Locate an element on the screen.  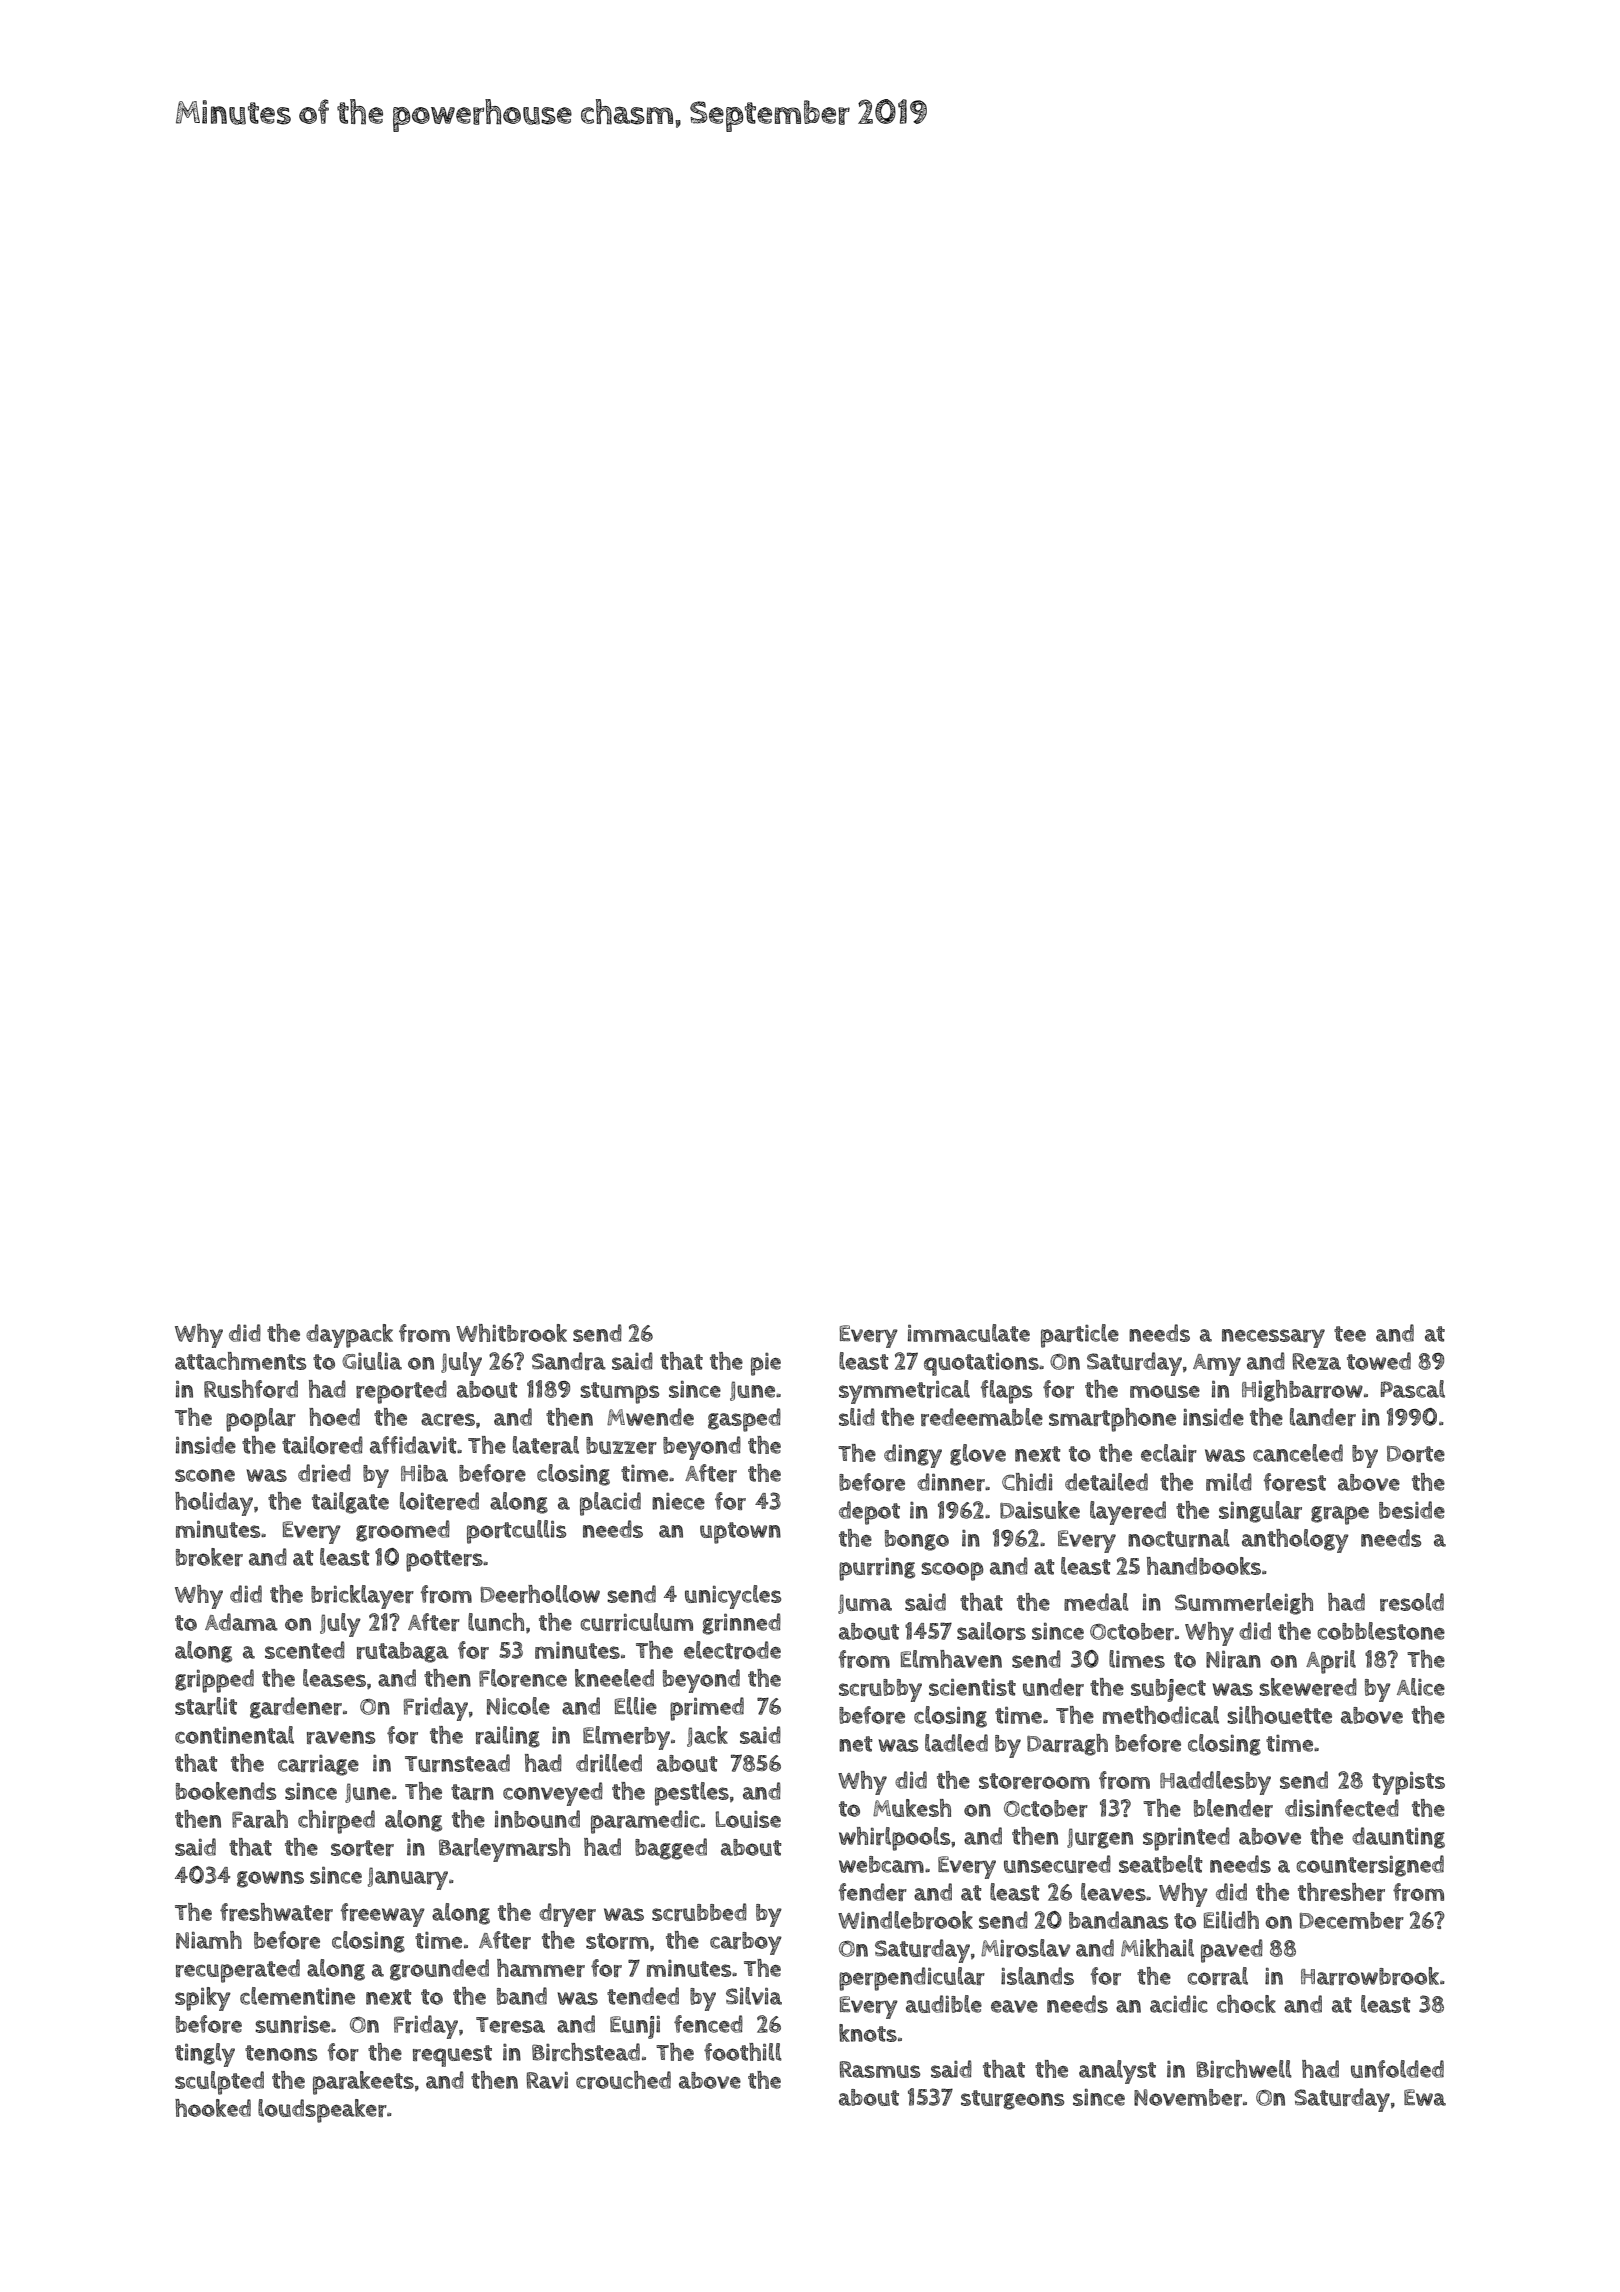
particle is located at coordinates (1080, 1336).
